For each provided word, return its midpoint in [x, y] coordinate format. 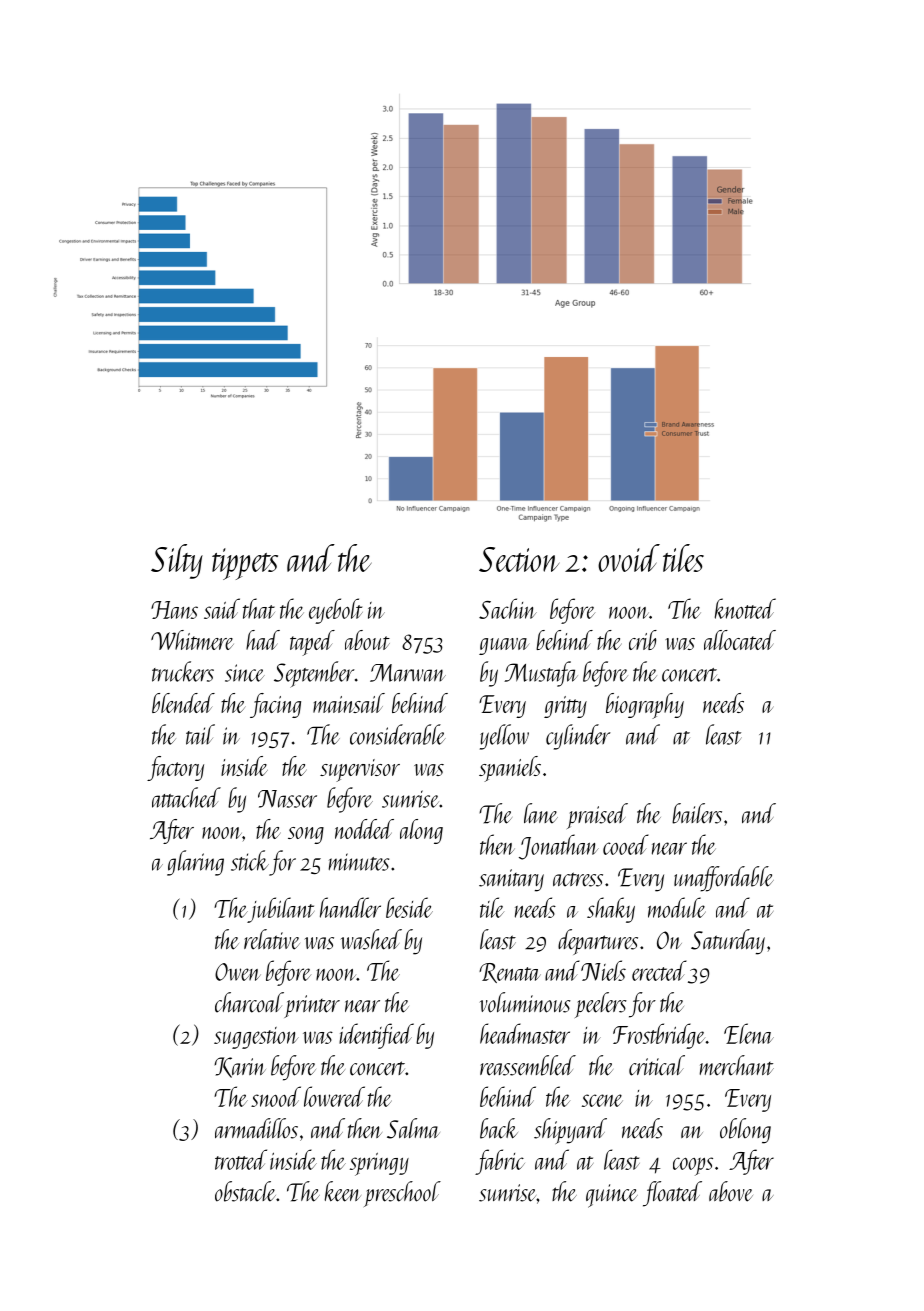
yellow [504, 737]
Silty [177, 561]
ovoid [629, 558]
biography [645, 706]
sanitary [511, 880]
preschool [402, 1194]
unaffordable [724, 879]
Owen [238, 972]
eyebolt [336, 611]
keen [343, 1191]
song [306, 835]
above [731, 1191]
